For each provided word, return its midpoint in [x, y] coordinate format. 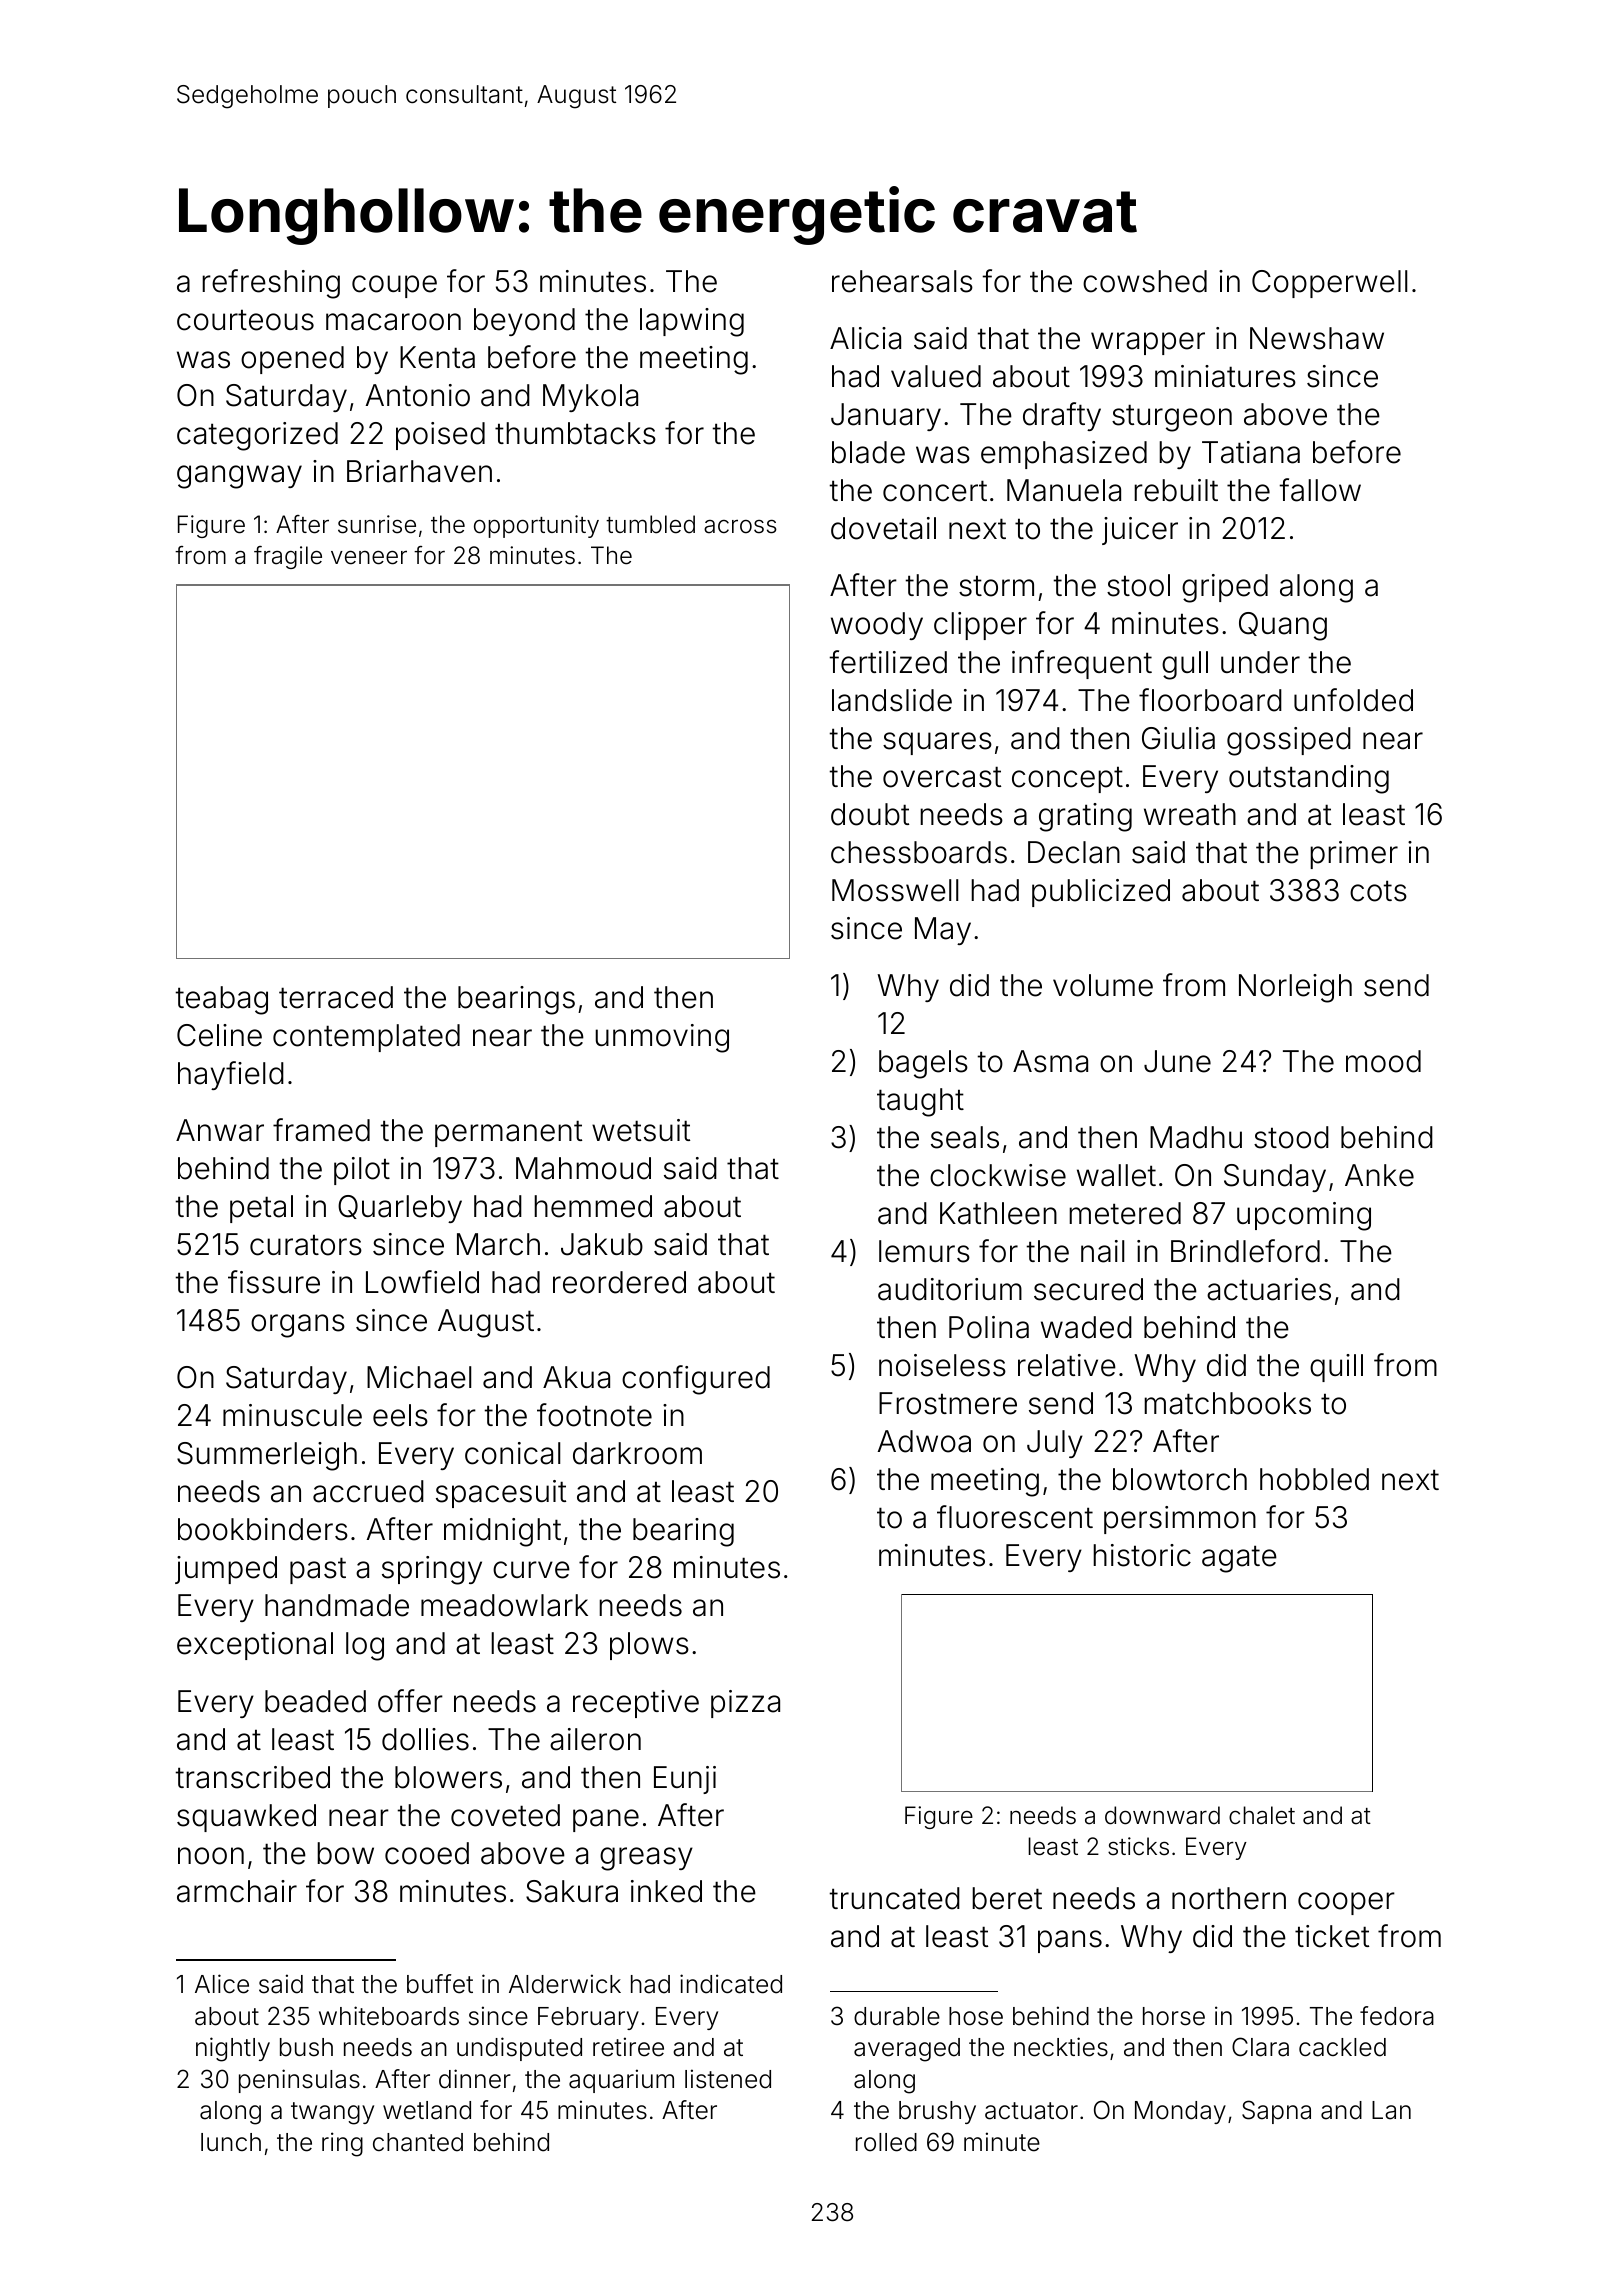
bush [306, 2047]
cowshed [1145, 281]
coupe [394, 286]
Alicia [865, 338]
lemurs [924, 1251]
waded [1086, 1327]
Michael [419, 1377]
